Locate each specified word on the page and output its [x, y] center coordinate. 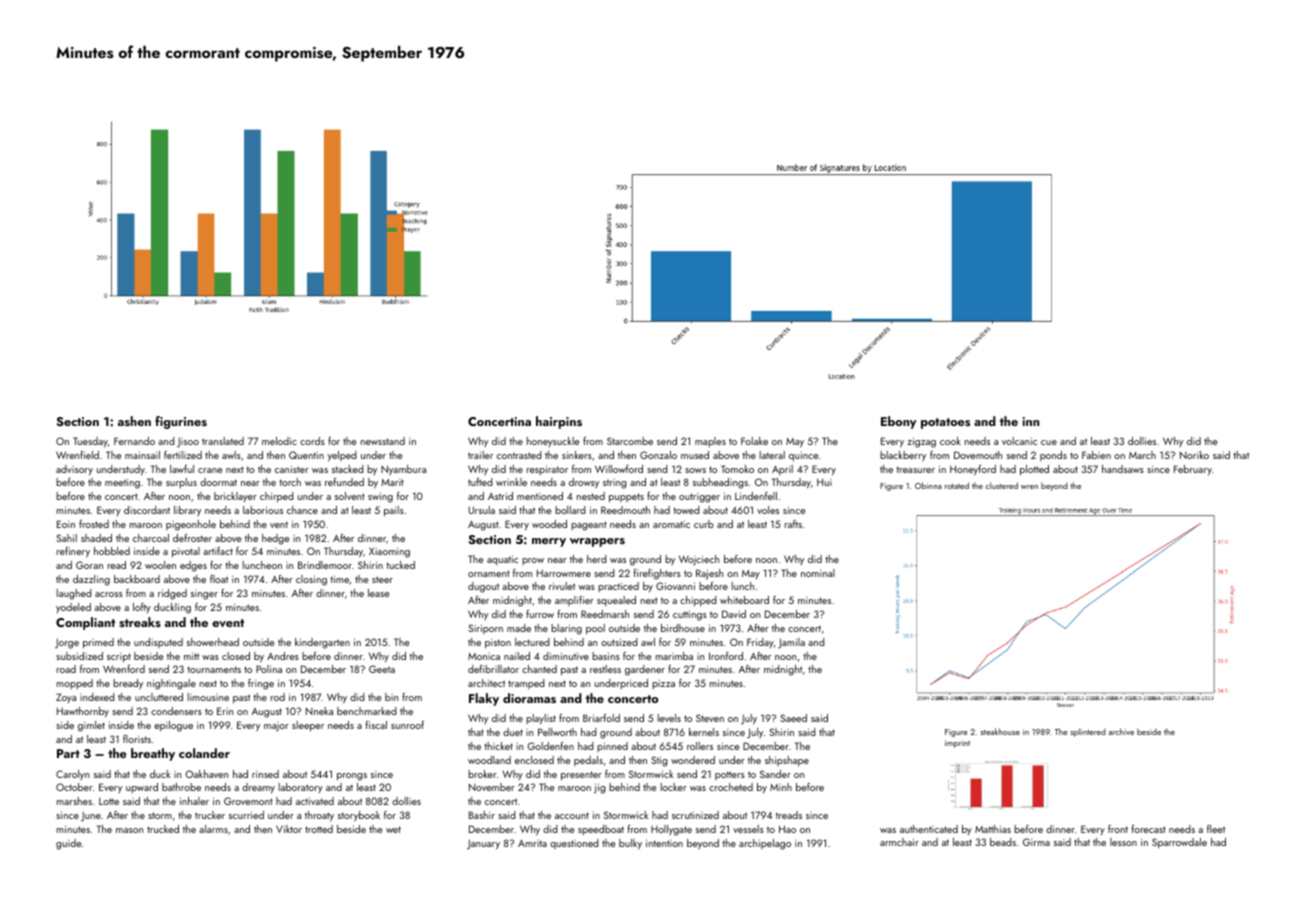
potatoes [945, 423]
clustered [1002, 485]
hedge [275, 539]
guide [68, 844]
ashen [134, 421]
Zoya [66, 698]
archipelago [765, 844]
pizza [663, 684]
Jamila [791, 643]
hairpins [559, 422]
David [734, 614]
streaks [140, 622]
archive [1121, 731]
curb [704, 524]
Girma [1036, 842]
